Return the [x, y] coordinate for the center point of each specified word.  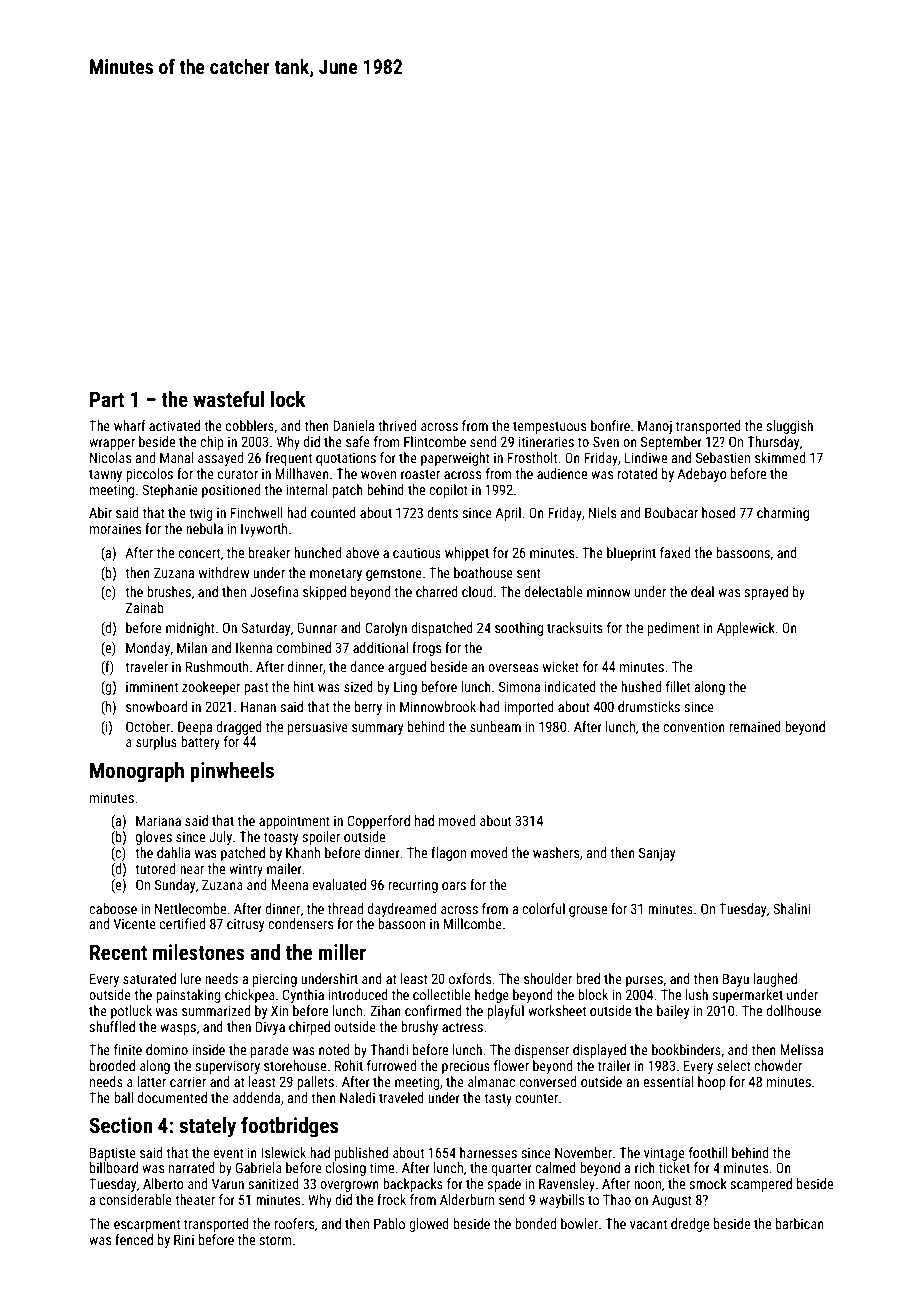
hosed [718, 512]
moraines [115, 528]
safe [358, 441]
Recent [118, 953]
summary [377, 729]
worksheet [557, 1010]
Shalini [791, 908]
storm [276, 1240]
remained [755, 726]
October [148, 726]
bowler [579, 1223]
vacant [648, 1224]
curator [238, 474]
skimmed [780, 457]
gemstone [394, 574]
